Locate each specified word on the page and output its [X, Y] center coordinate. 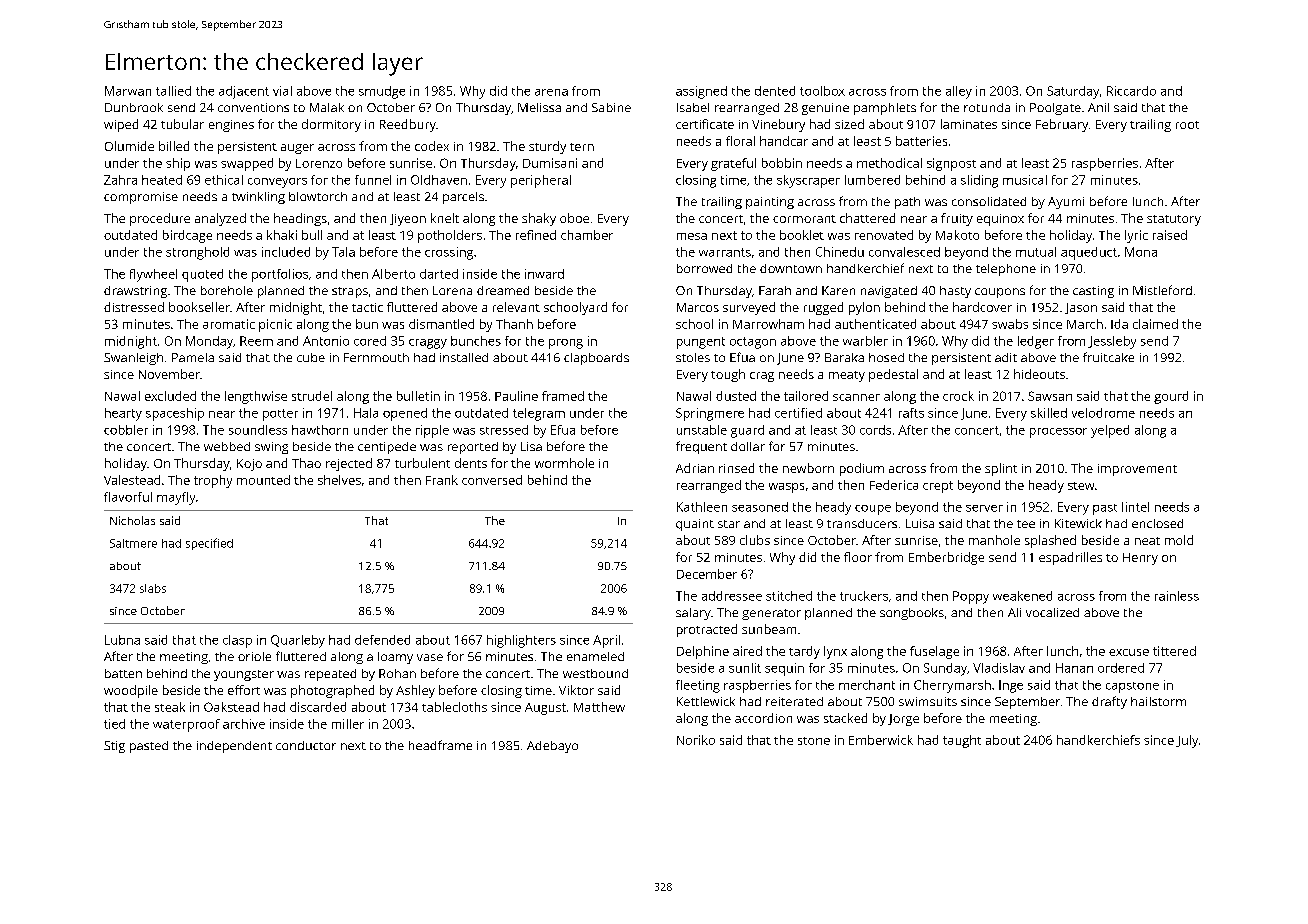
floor [858, 557]
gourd [1171, 397]
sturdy [547, 147]
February [1062, 125]
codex [432, 146]
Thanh [514, 324]
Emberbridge [946, 558]
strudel [312, 396]
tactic [367, 307]
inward [544, 274]
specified [209, 544]
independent [234, 747]
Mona [1141, 252]
